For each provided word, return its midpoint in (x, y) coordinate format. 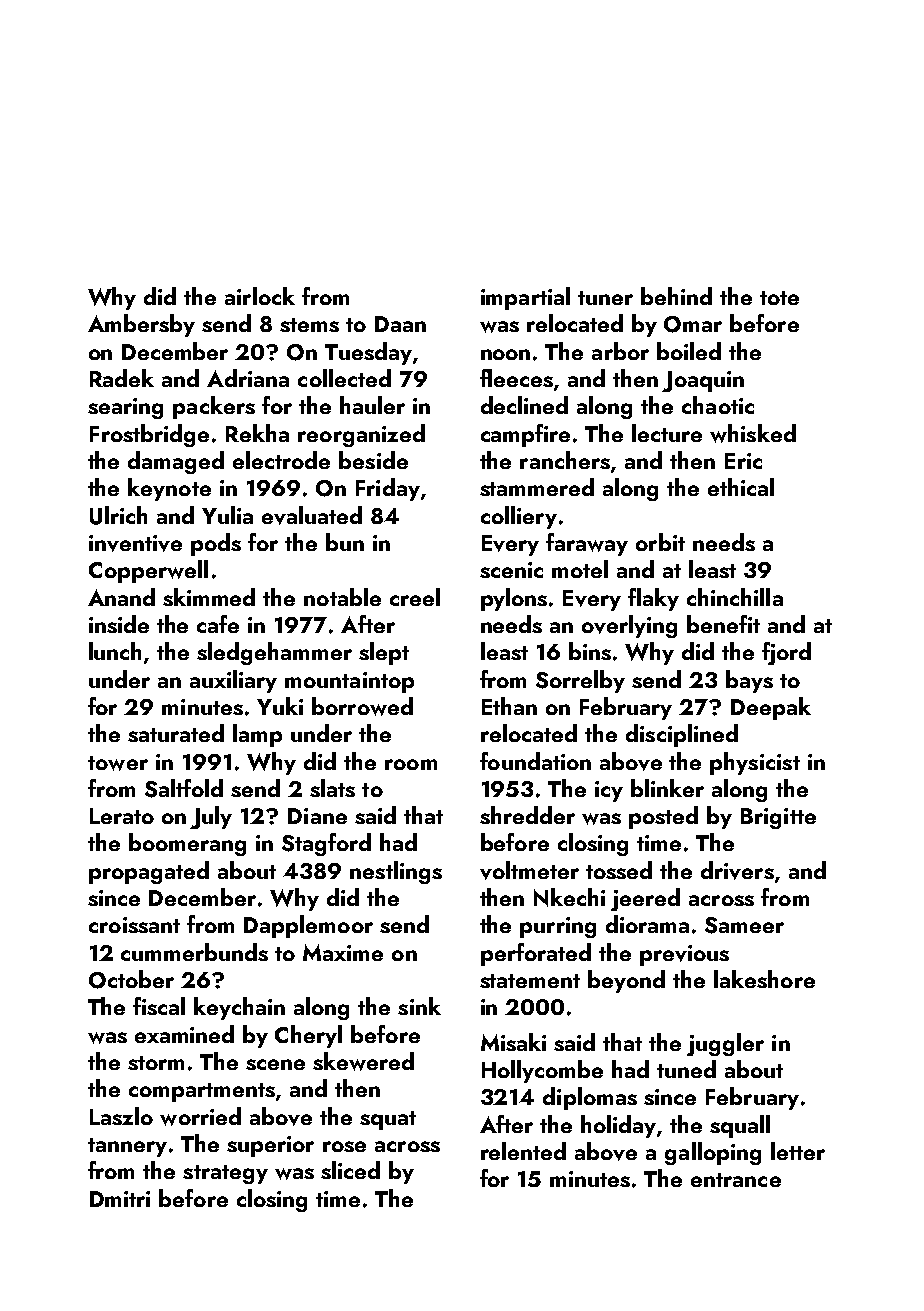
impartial (525, 298)
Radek (122, 378)
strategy (225, 1174)
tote (779, 298)
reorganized (361, 435)
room (411, 764)
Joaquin (703, 381)
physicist (755, 763)
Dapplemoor (308, 926)
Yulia (227, 515)
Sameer (744, 925)
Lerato (122, 816)
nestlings (396, 872)
